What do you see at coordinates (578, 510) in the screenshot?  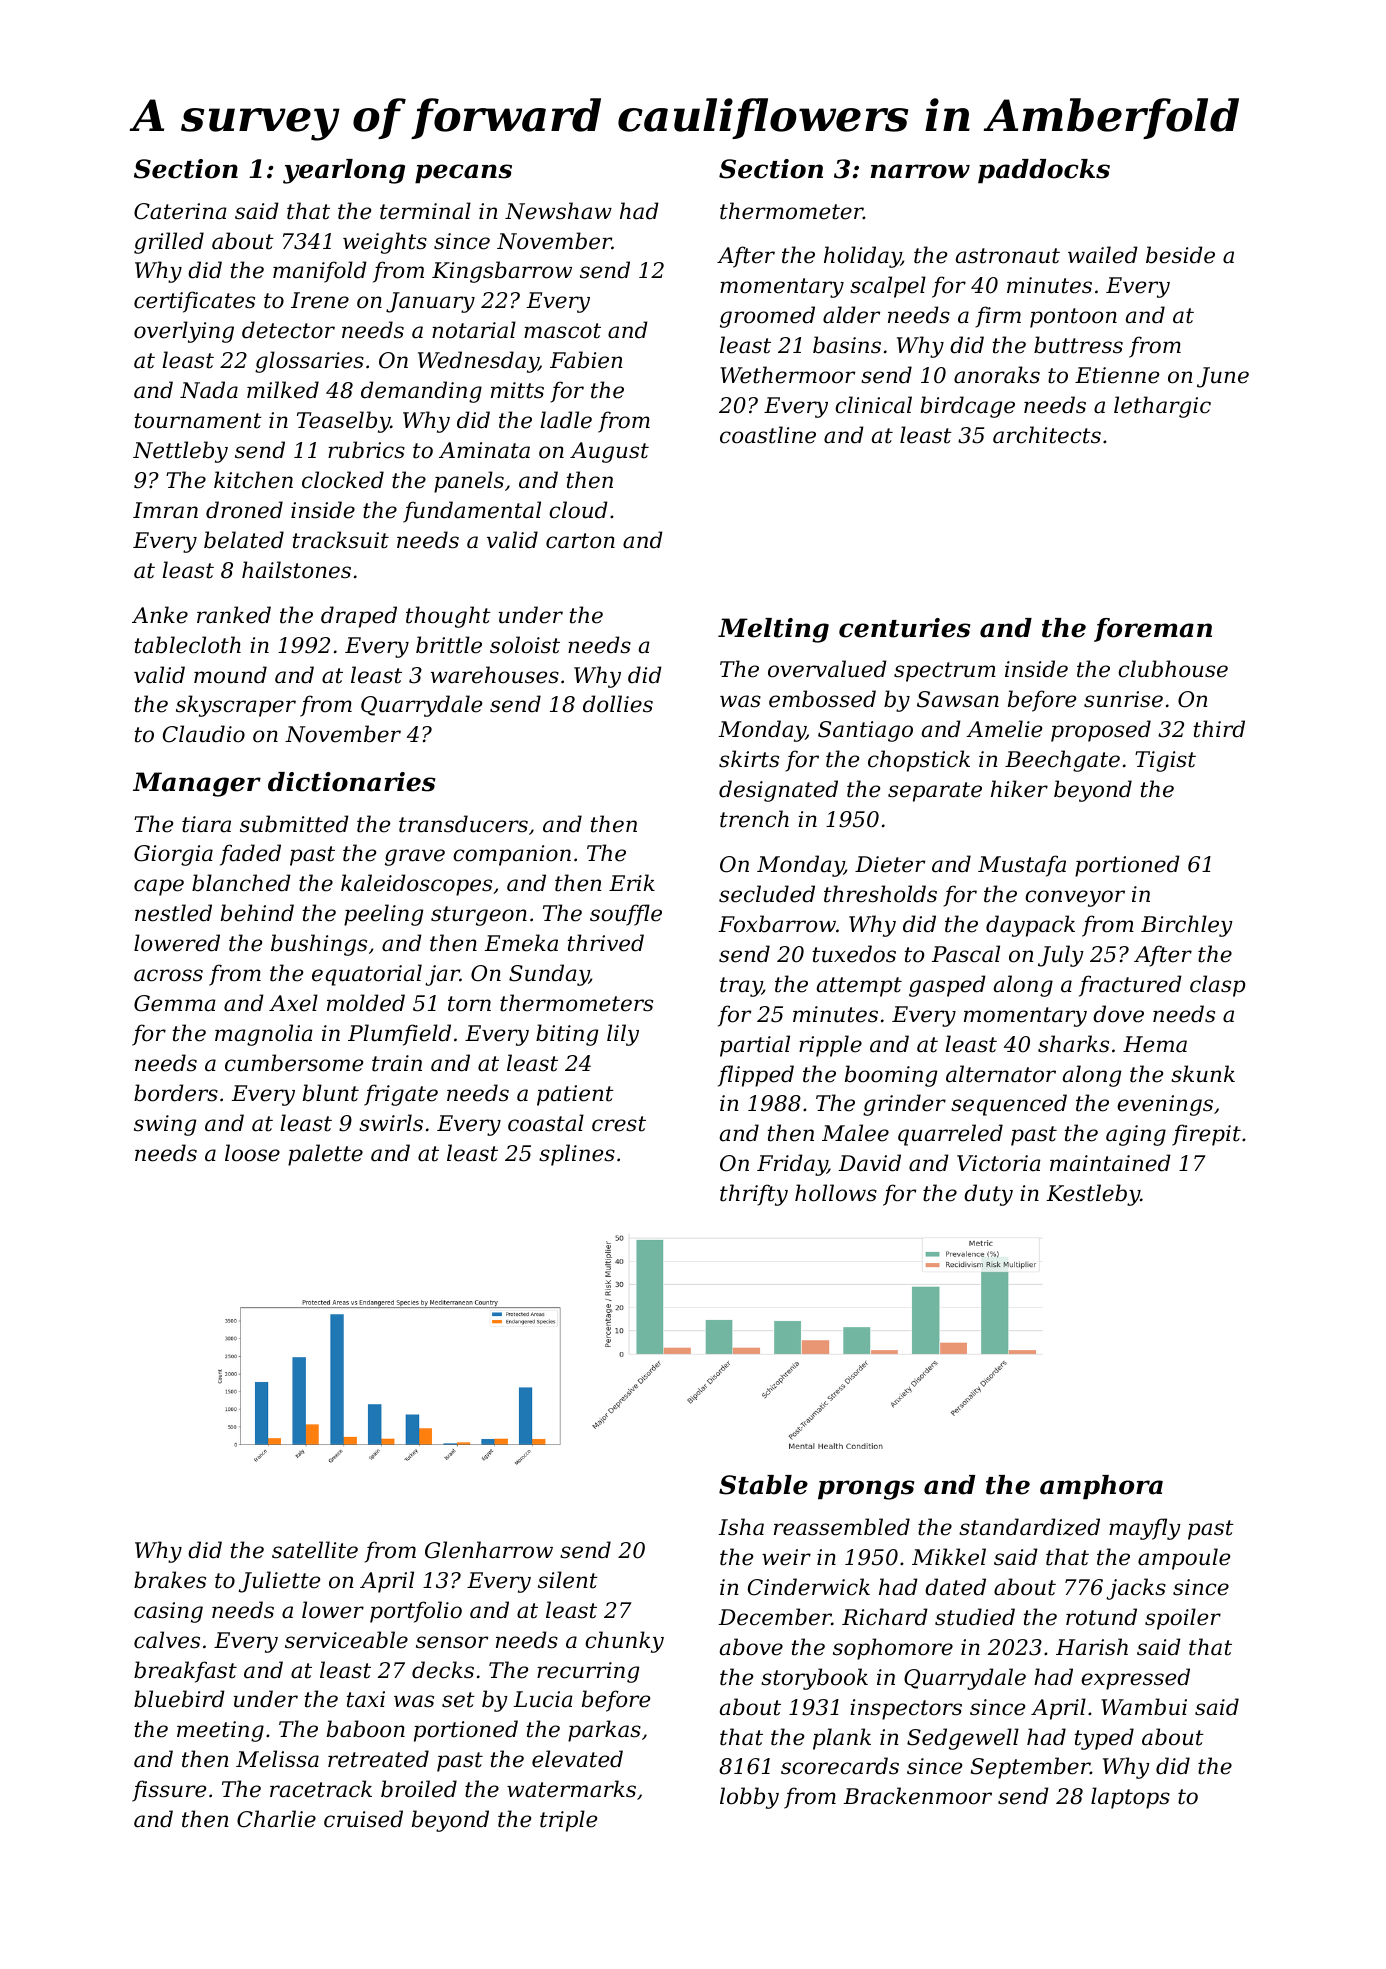 I see `cloud` at bounding box center [578, 510].
